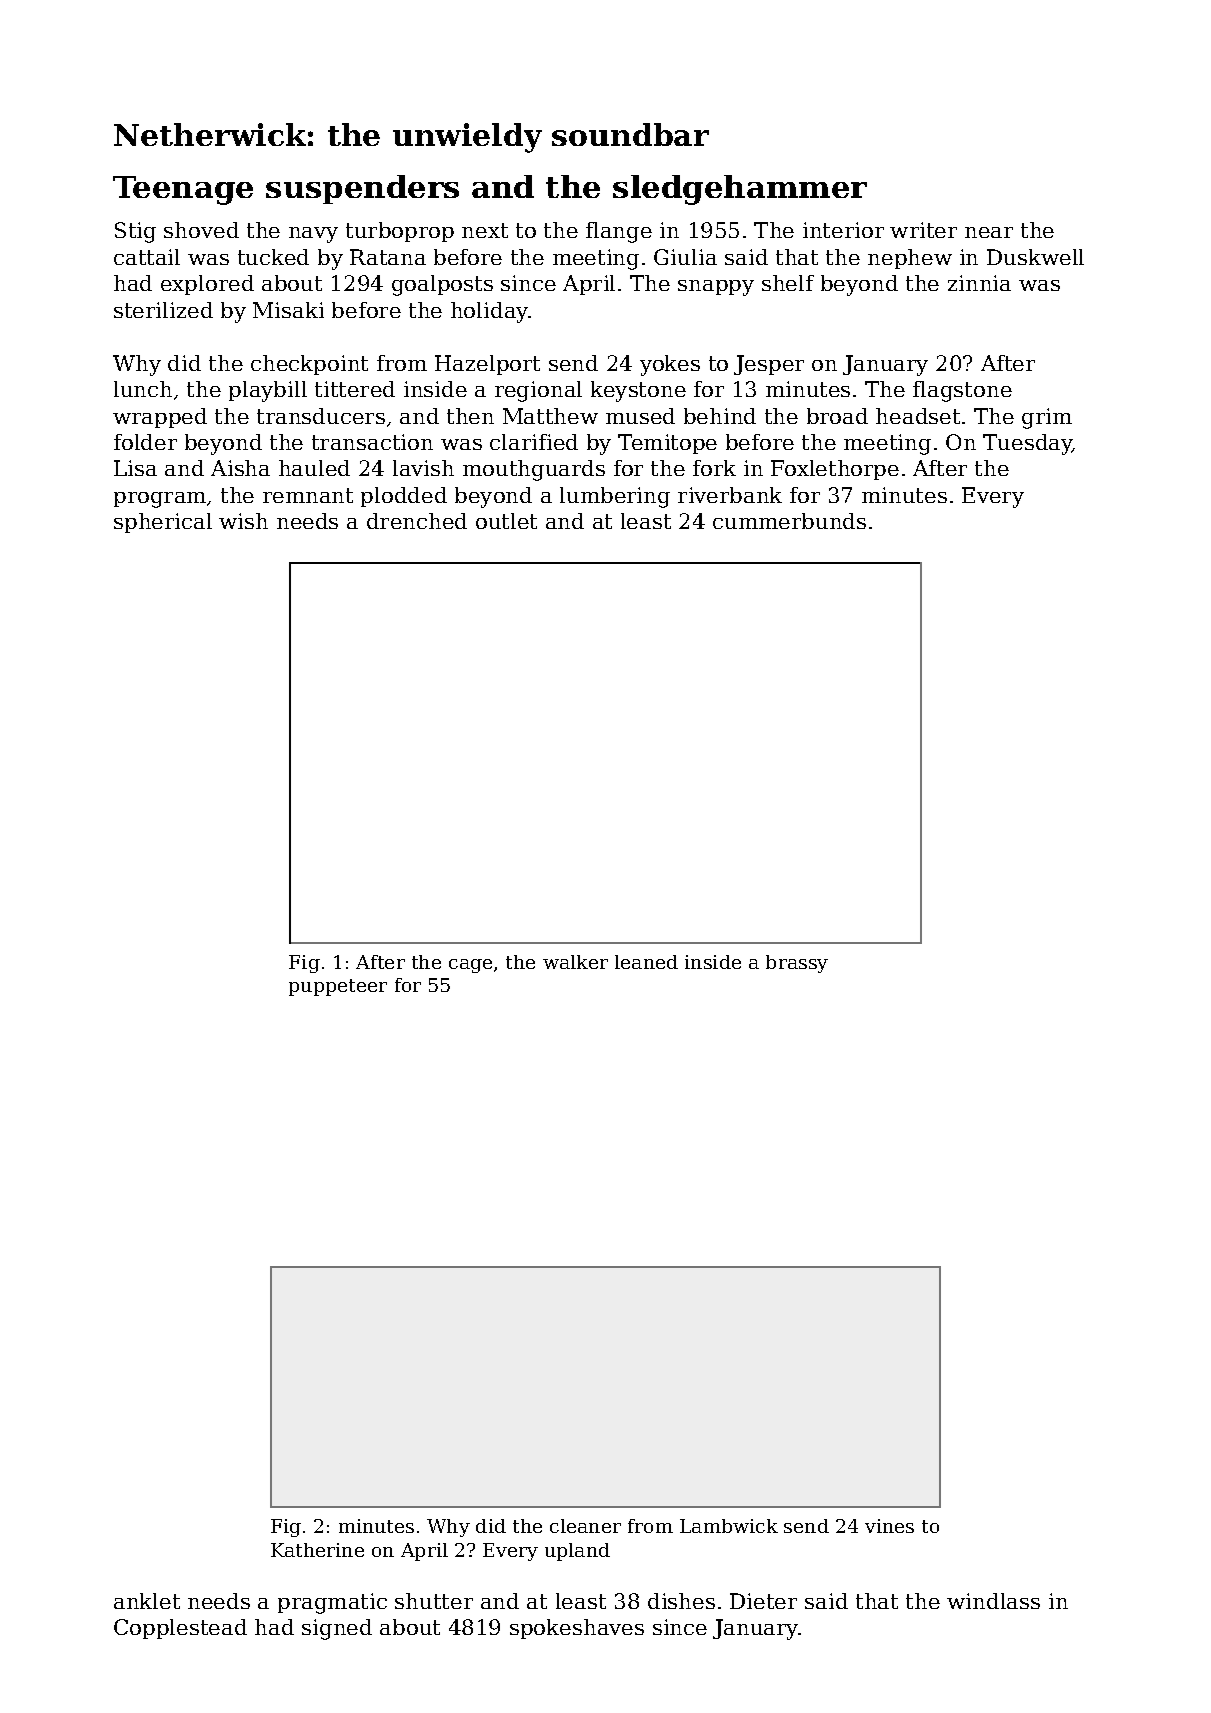 Image resolution: width=1211 pixels, height=1713 pixels. Describe the element at coordinates (485, 230) in the screenshot. I see `next` at that location.
